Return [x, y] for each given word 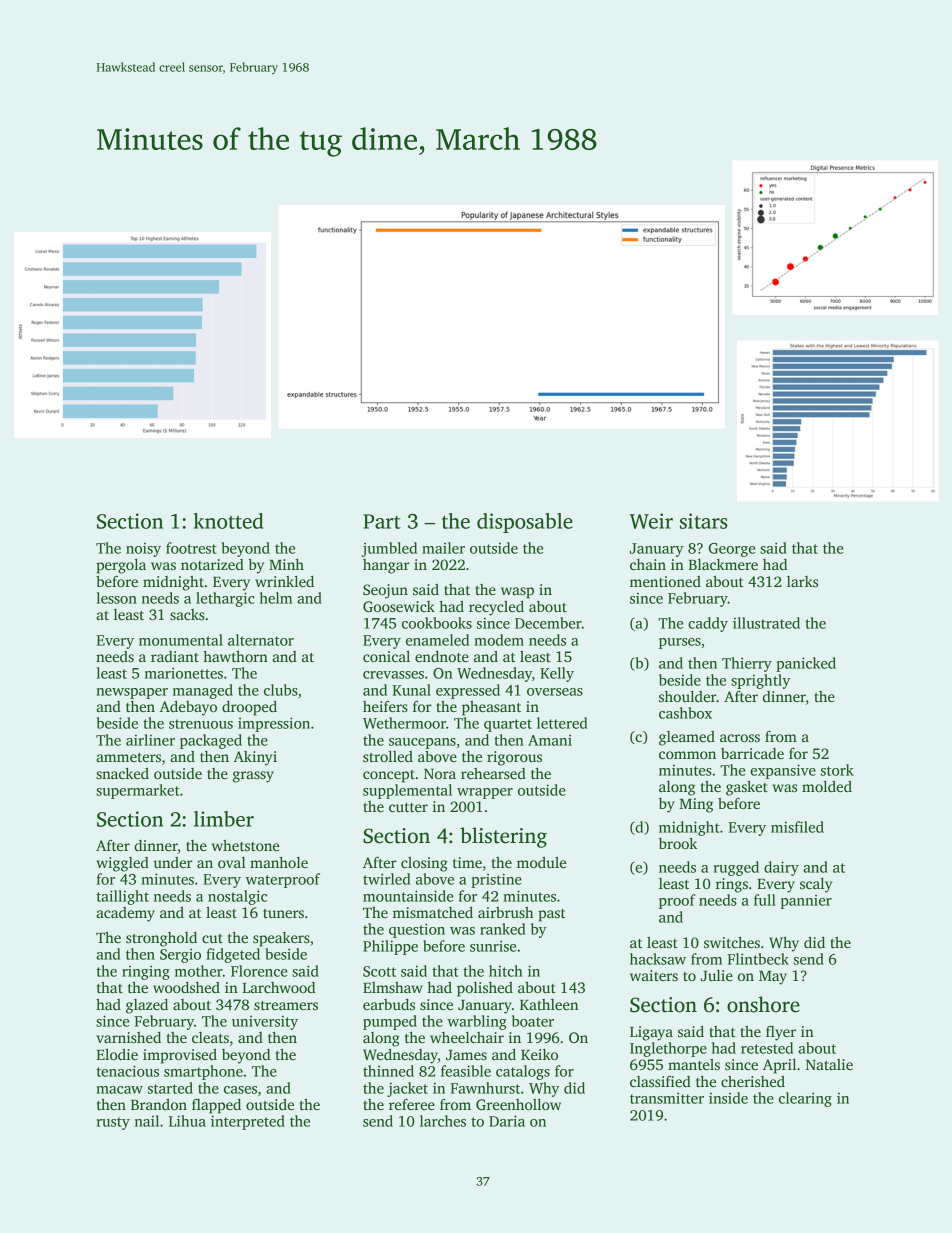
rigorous [514, 758]
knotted [228, 521]
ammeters [128, 757]
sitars [704, 521]
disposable [525, 523]
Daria [507, 1121]
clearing [805, 1099]
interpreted [248, 1122]
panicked [806, 664]
